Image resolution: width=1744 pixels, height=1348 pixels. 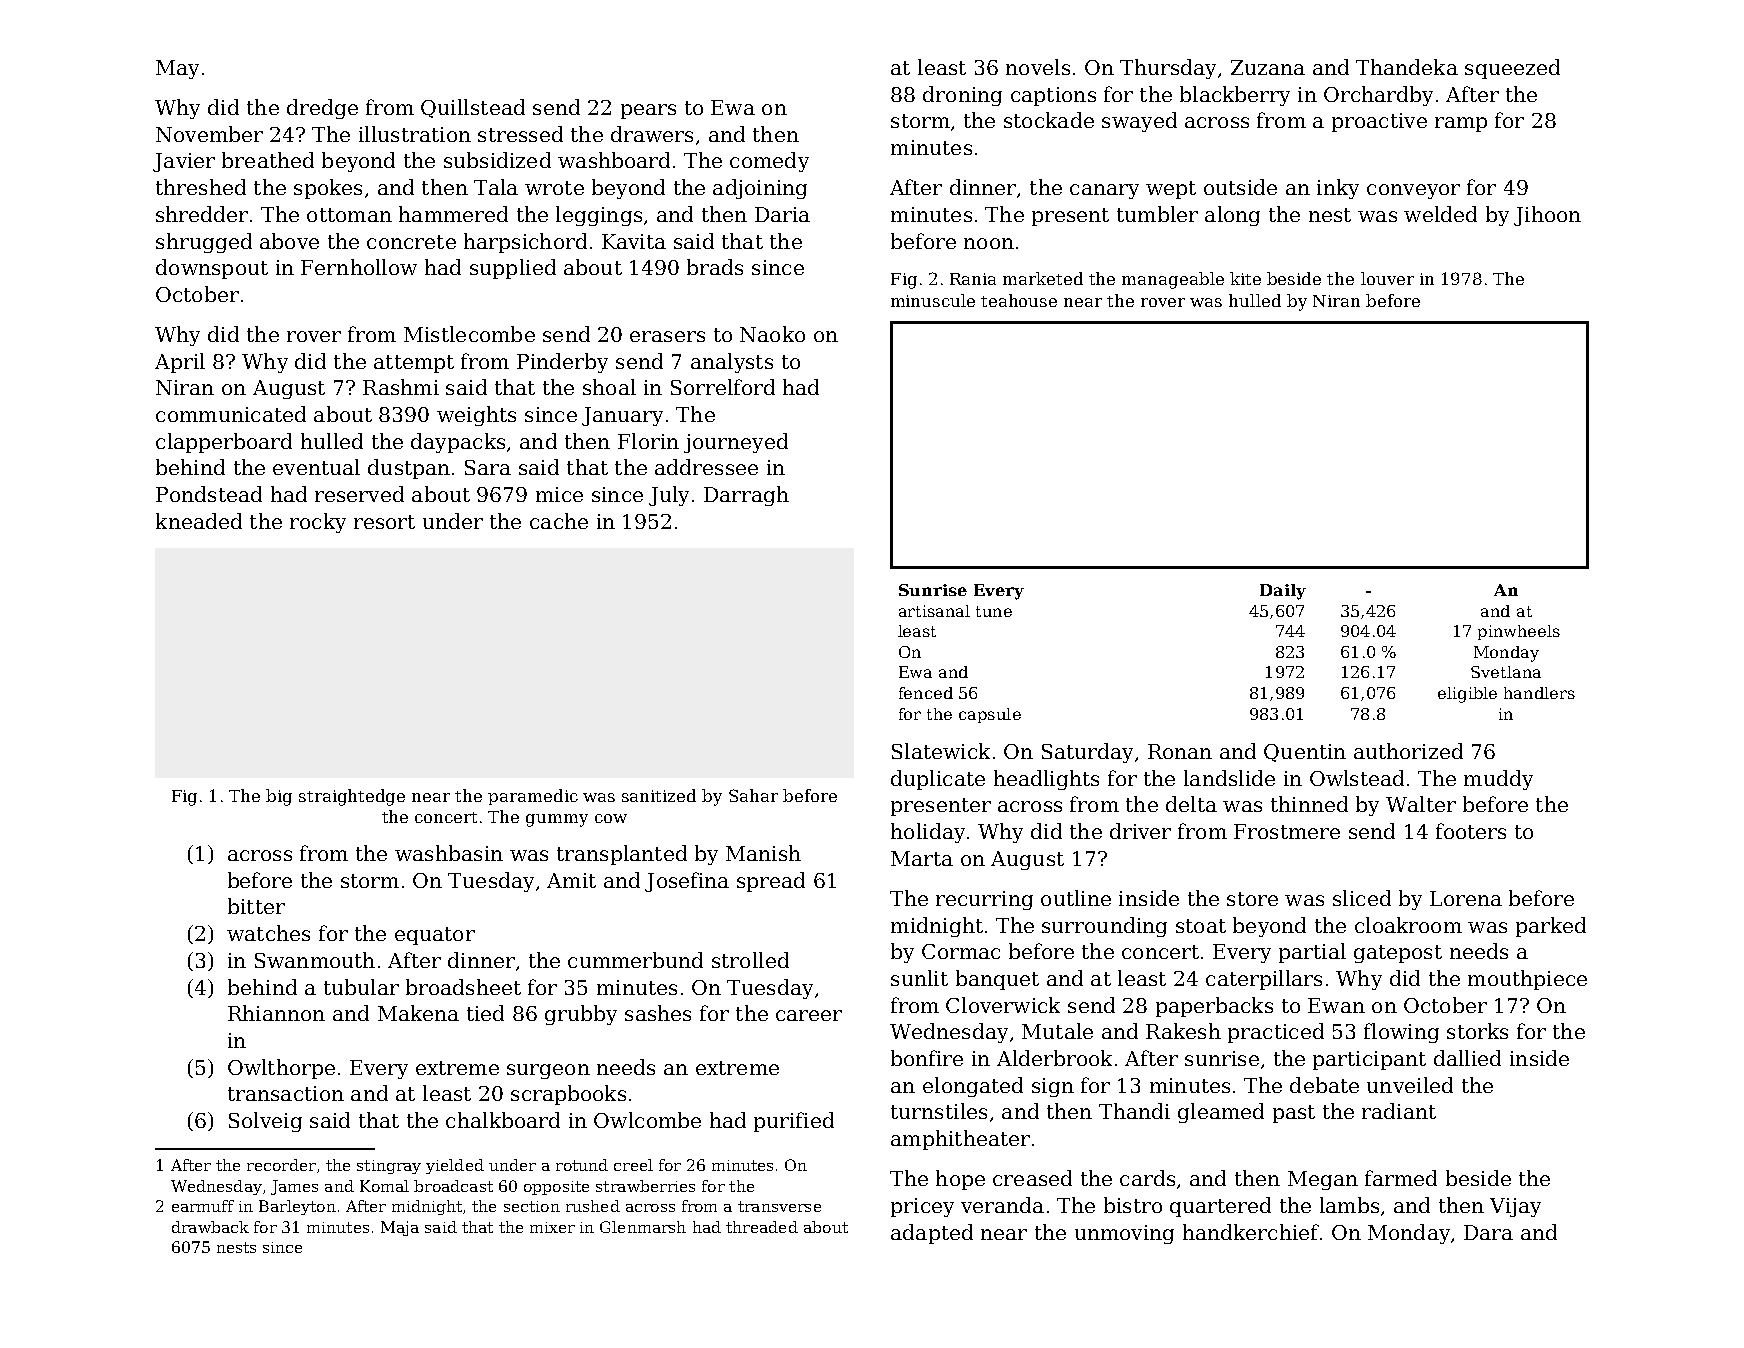 I want to click on Sahar, so click(x=753, y=795).
